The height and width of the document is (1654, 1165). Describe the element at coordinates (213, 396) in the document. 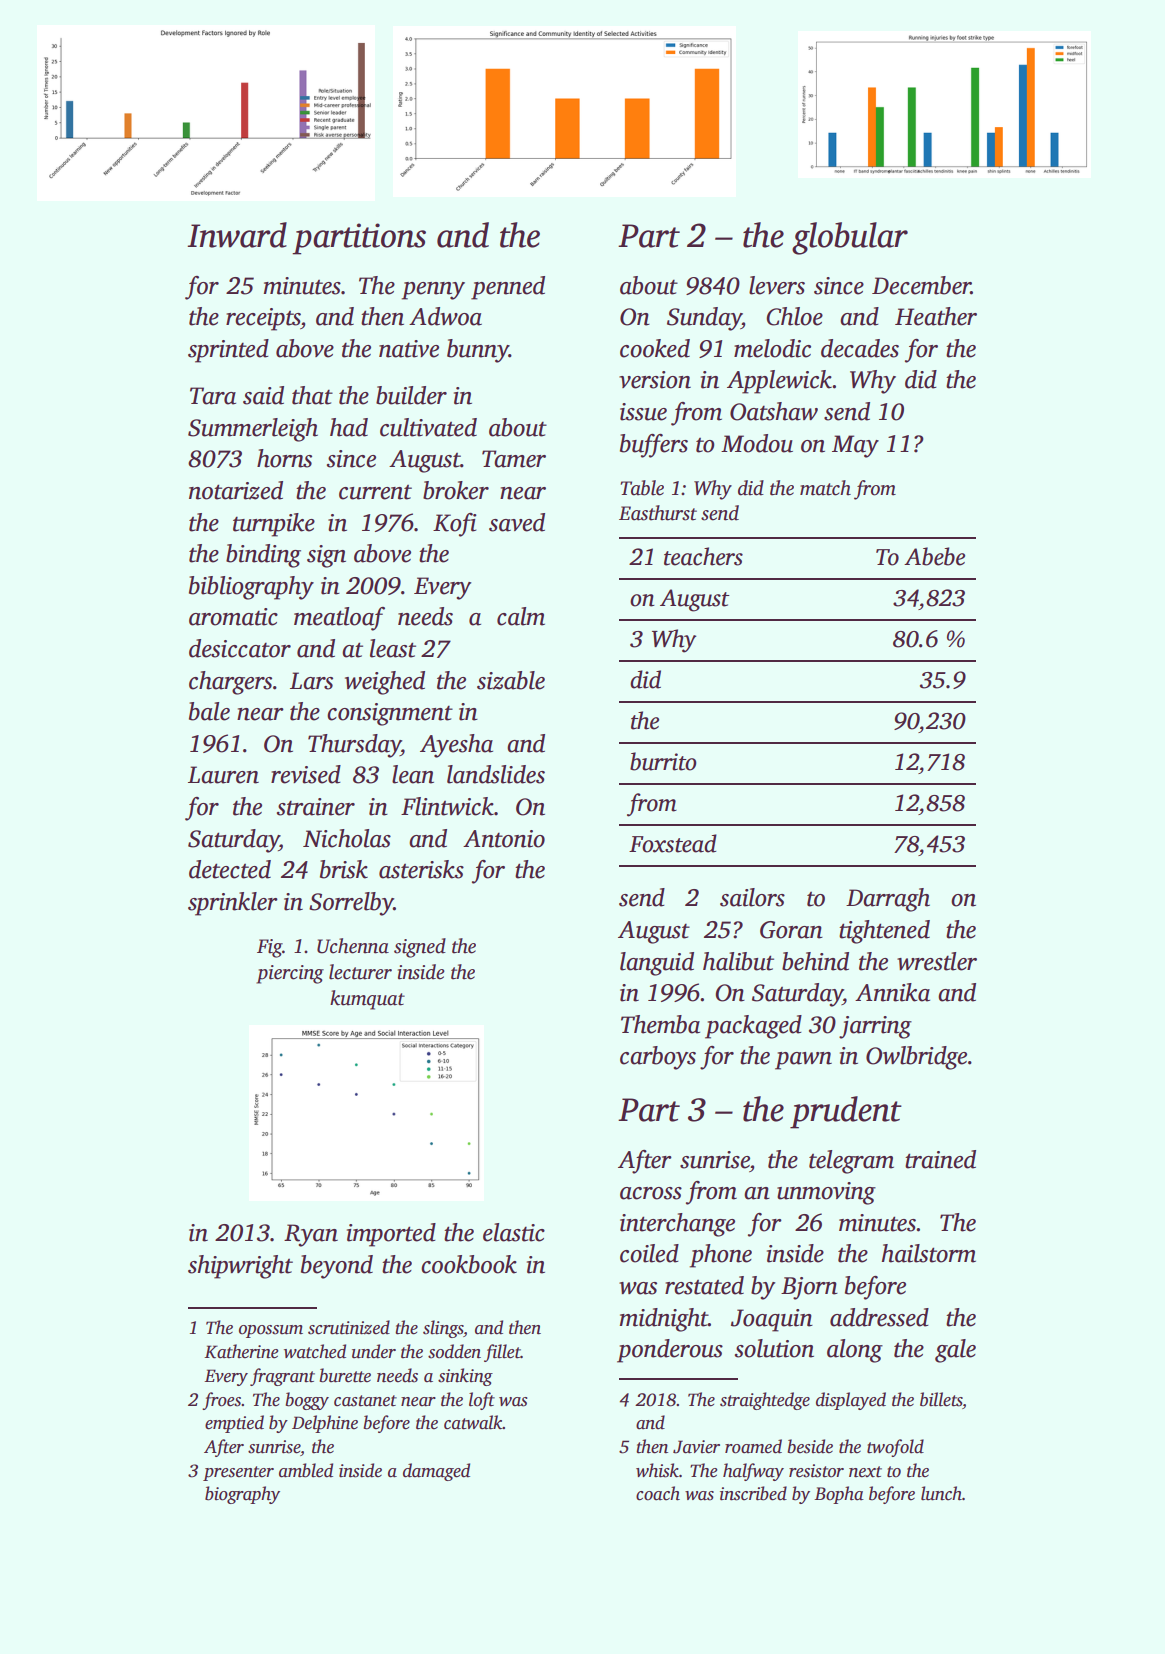

I see `Tara` at that location.
